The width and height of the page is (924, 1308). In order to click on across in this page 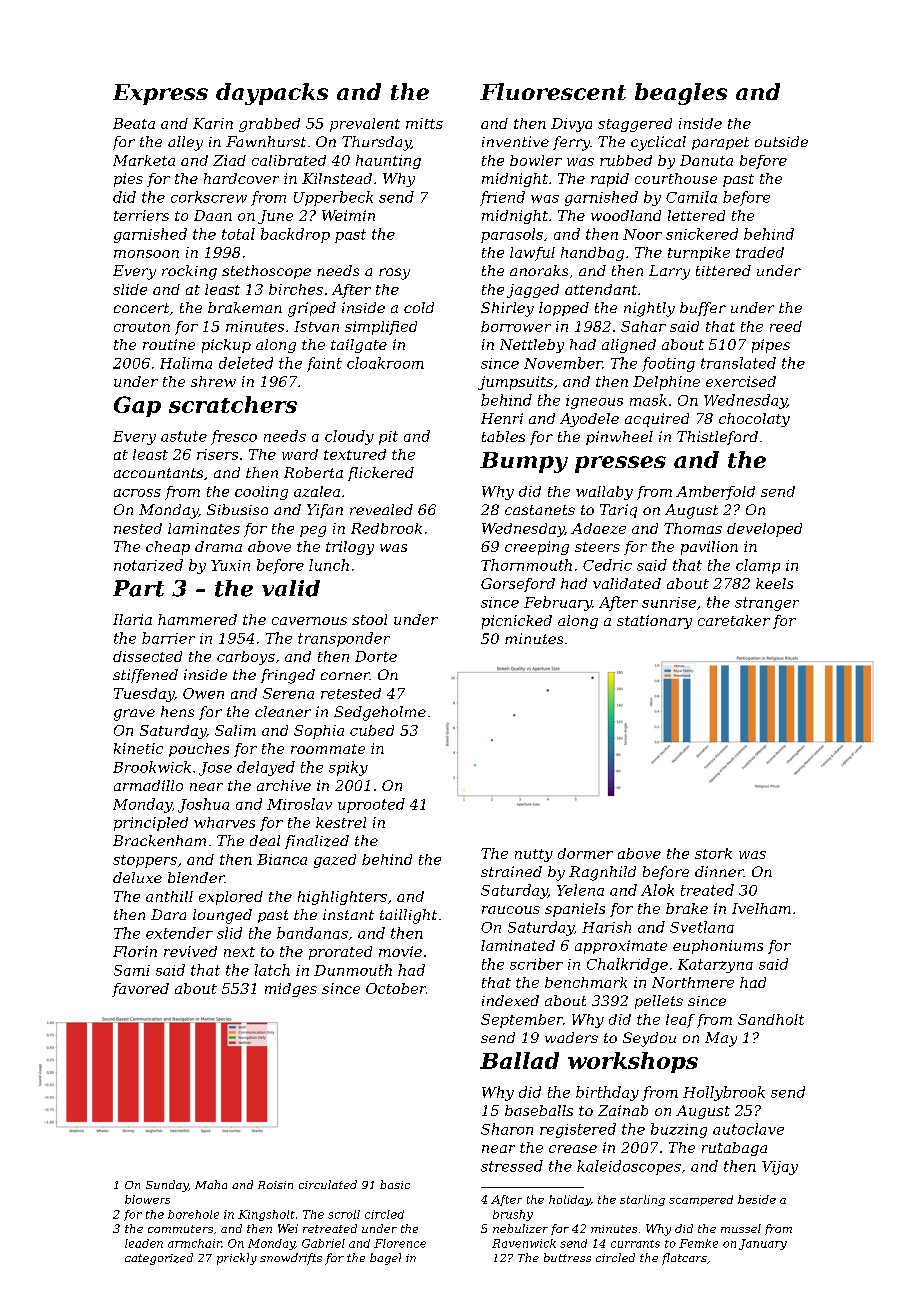, I will do `click(137, 493)`.
